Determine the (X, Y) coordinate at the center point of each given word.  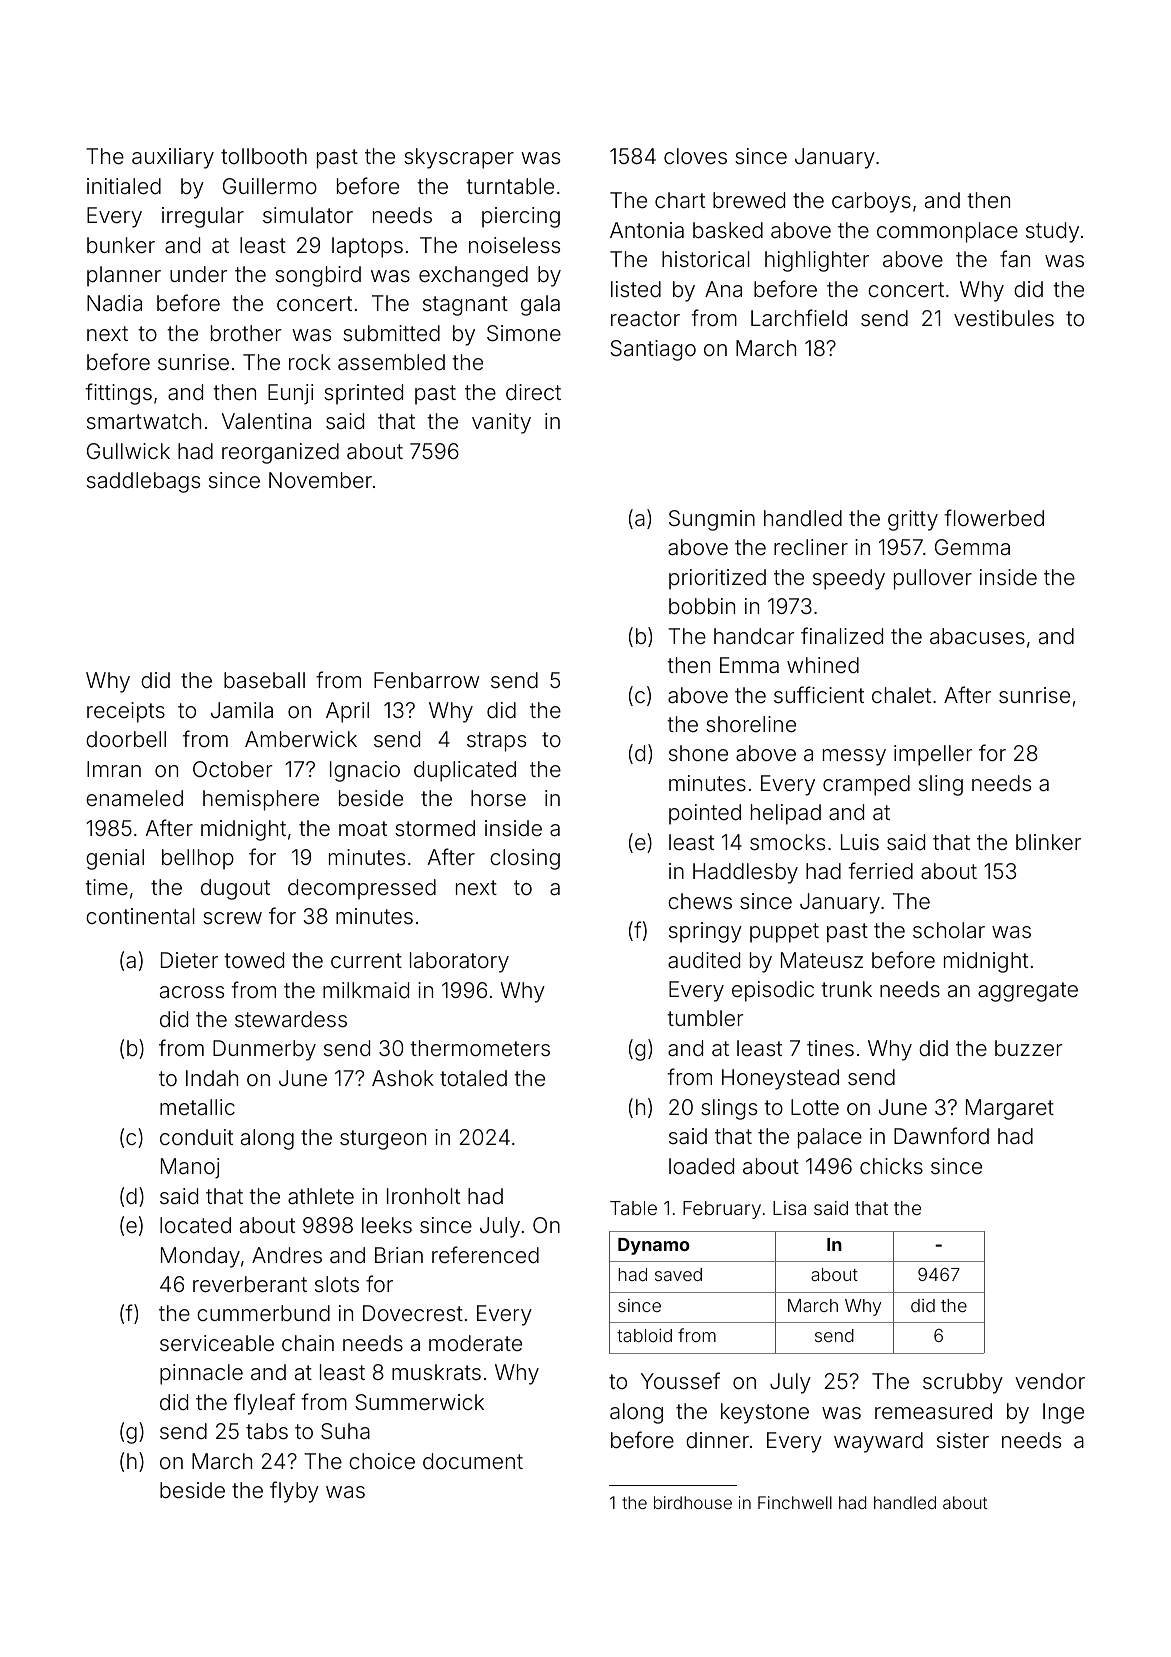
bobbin (702, 606)
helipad (786, 814)
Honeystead (780, 1079)
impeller (933, 755)
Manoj (190, 1168)
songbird (318, 276)
